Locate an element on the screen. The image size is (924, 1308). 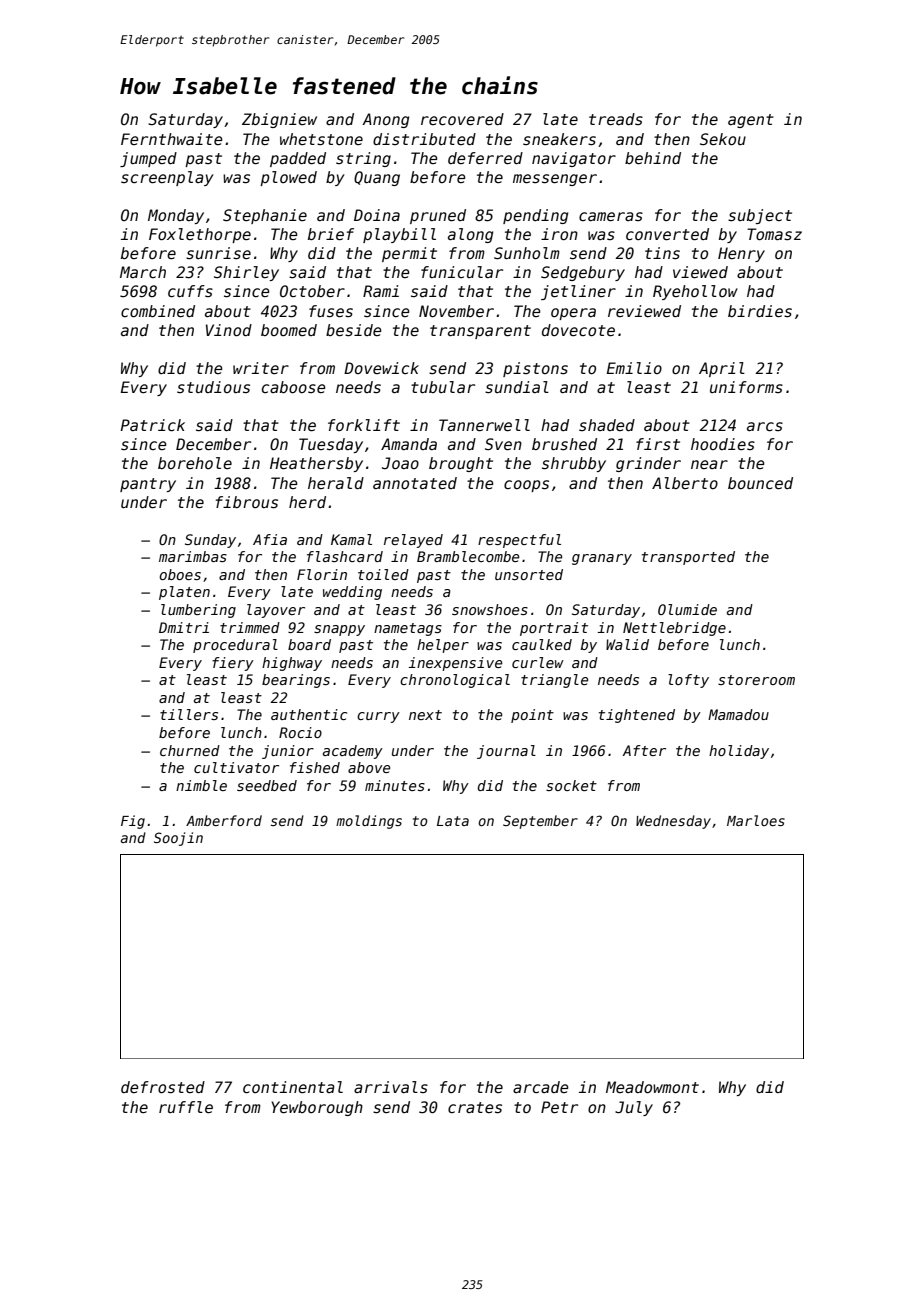
Shirley is located at coordinates (246, 273).
